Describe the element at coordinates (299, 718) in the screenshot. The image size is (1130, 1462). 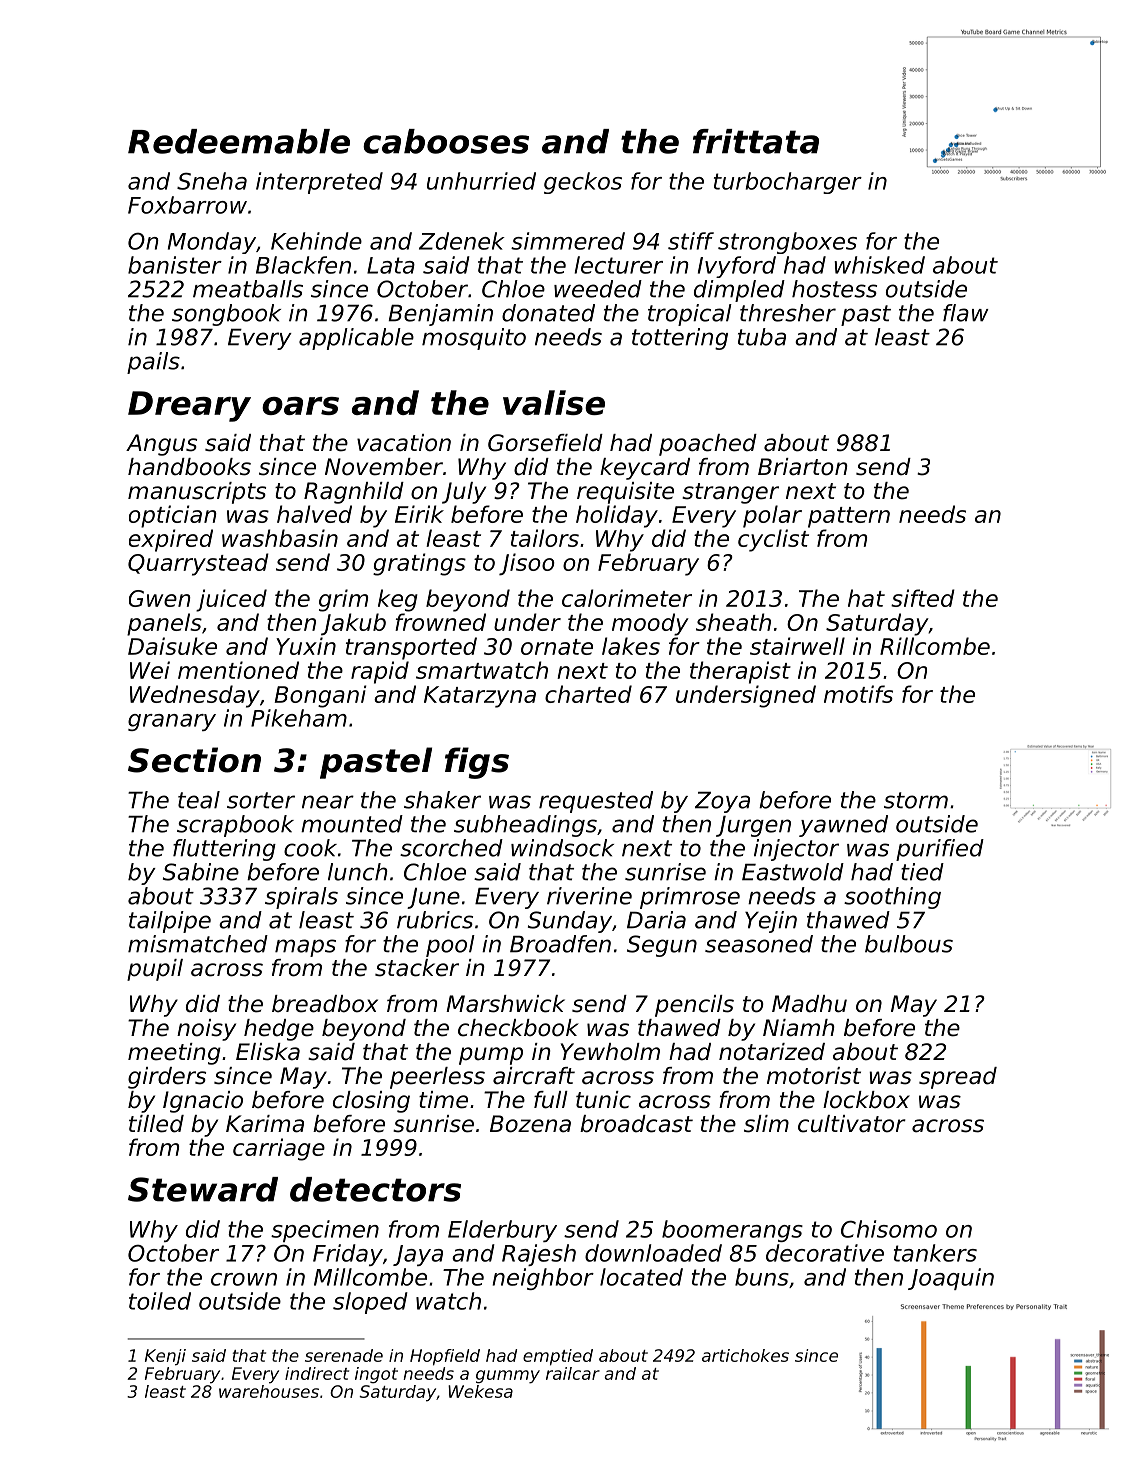
I see `Pikeham` at that location.
